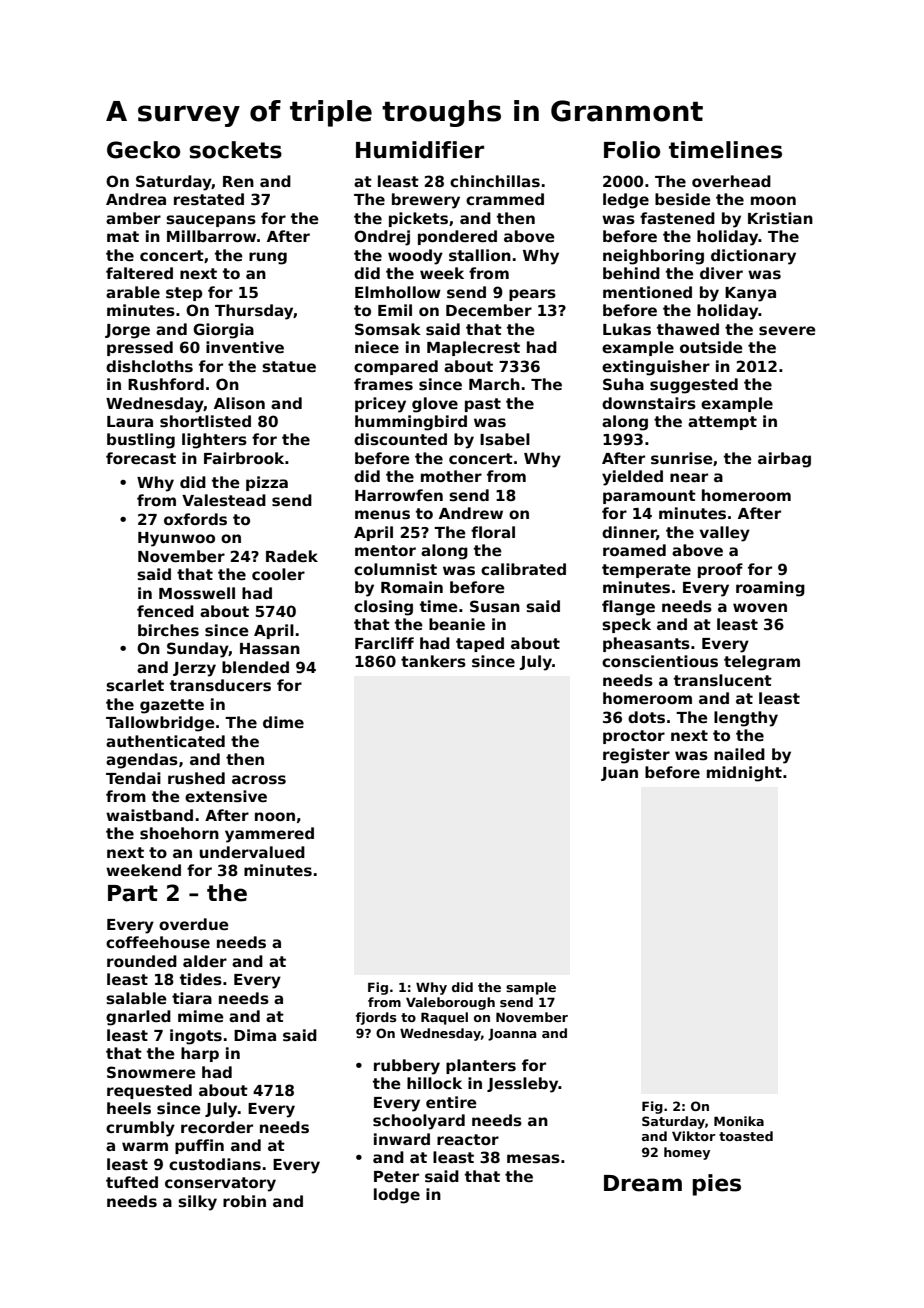  What do you see at coordinates (632, 150) in the screenshot?
I see `Folio` at bounding box center [632, 150].
